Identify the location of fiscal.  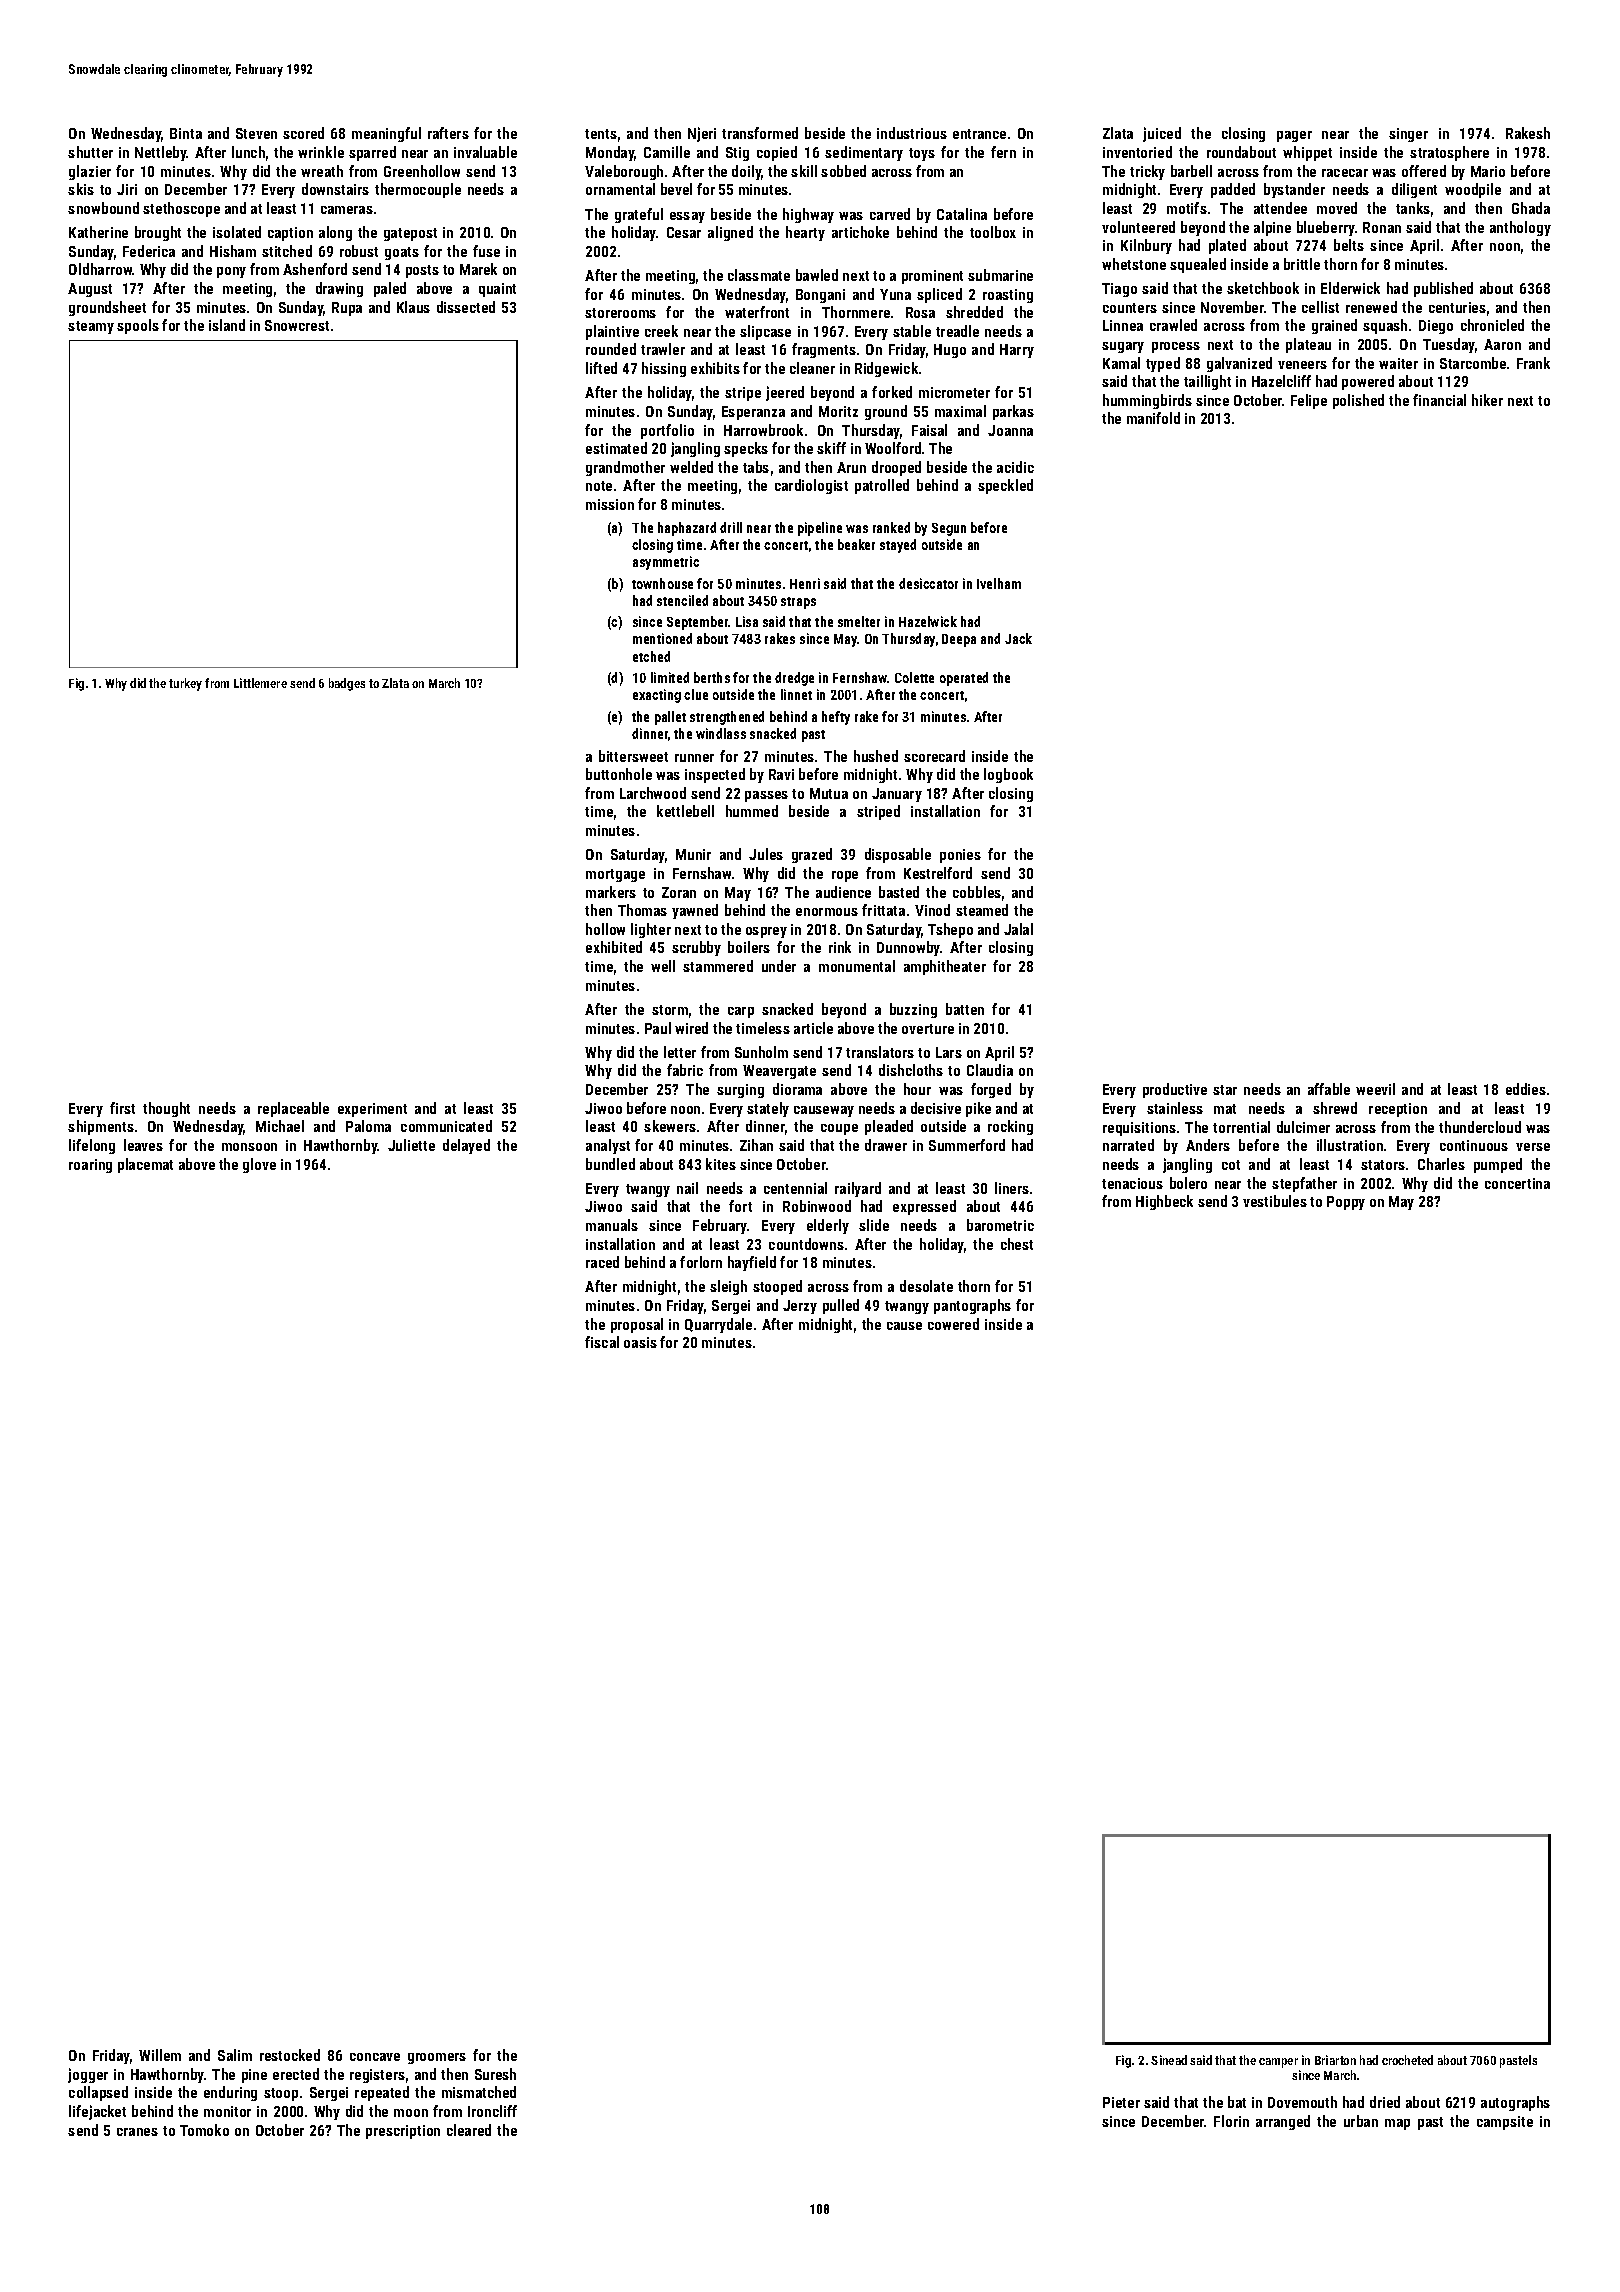
(602, 1342).
